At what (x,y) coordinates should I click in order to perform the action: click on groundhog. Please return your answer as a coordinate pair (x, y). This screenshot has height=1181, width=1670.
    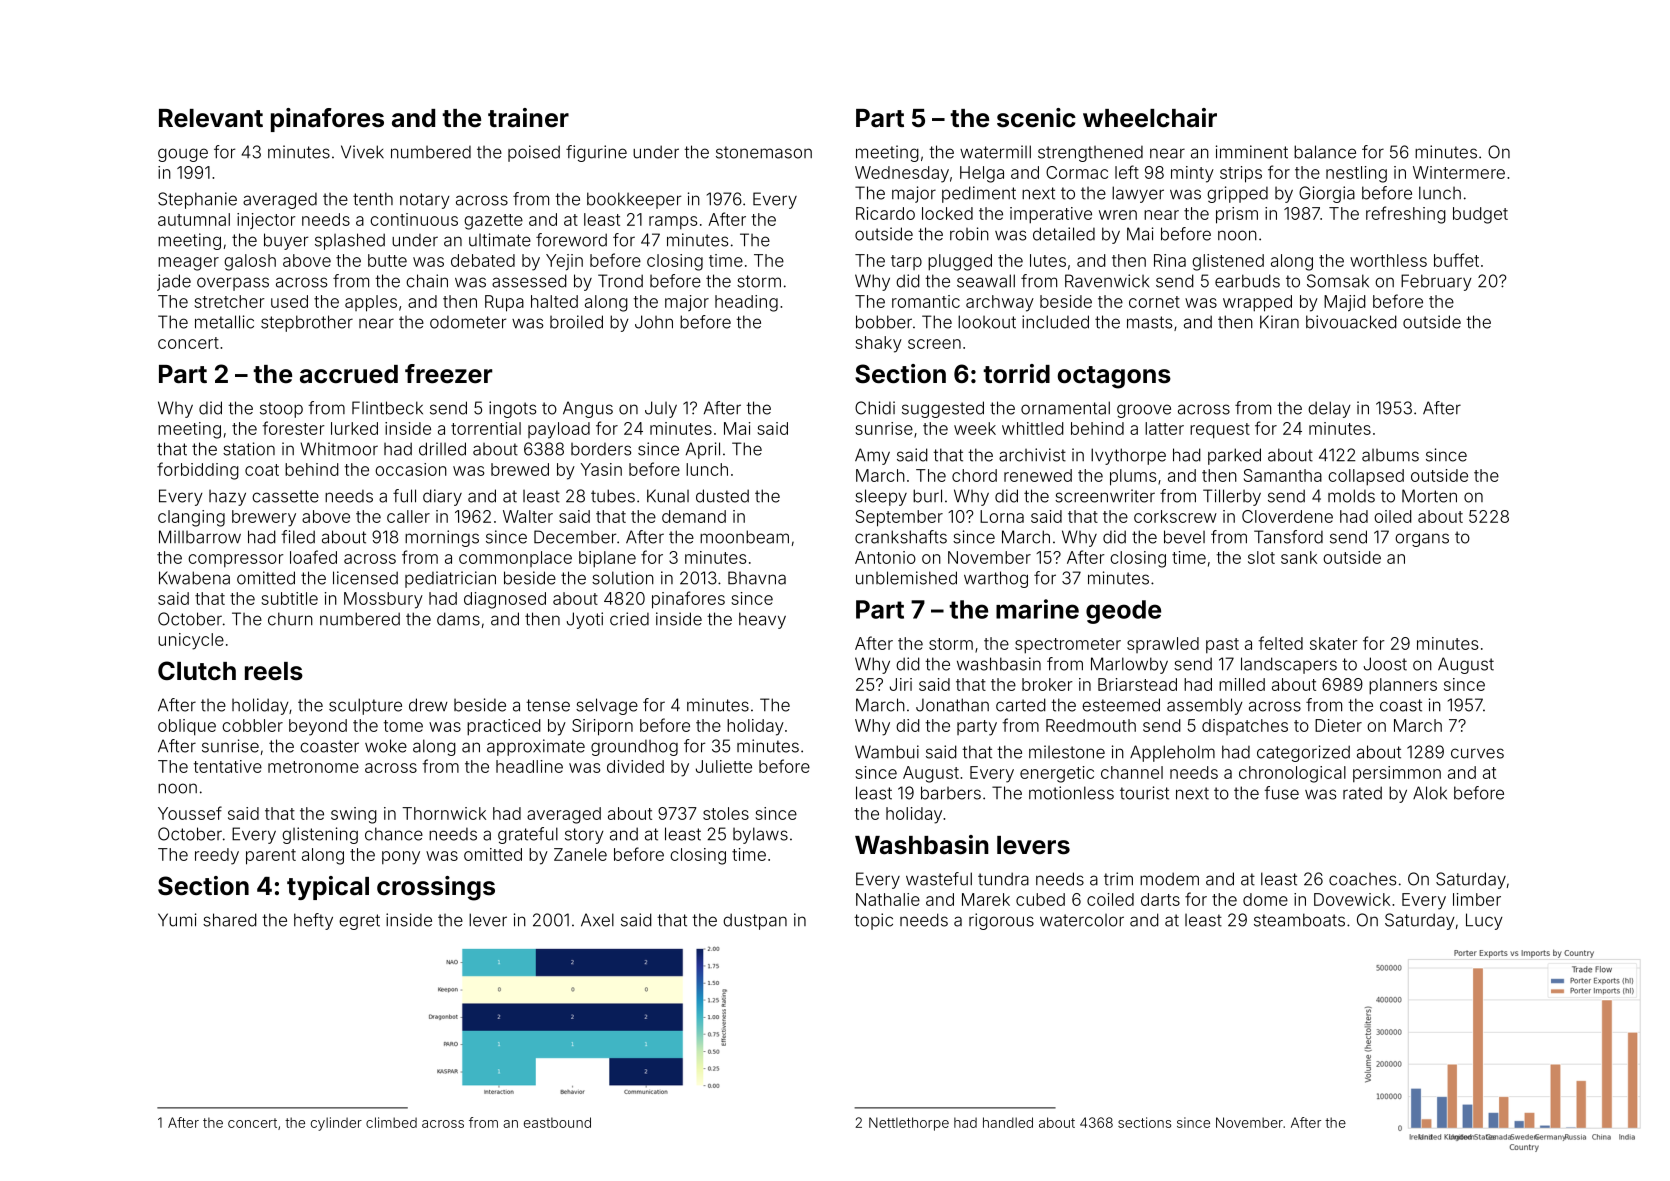
    Looking at the image, I should click on (634, 748).
